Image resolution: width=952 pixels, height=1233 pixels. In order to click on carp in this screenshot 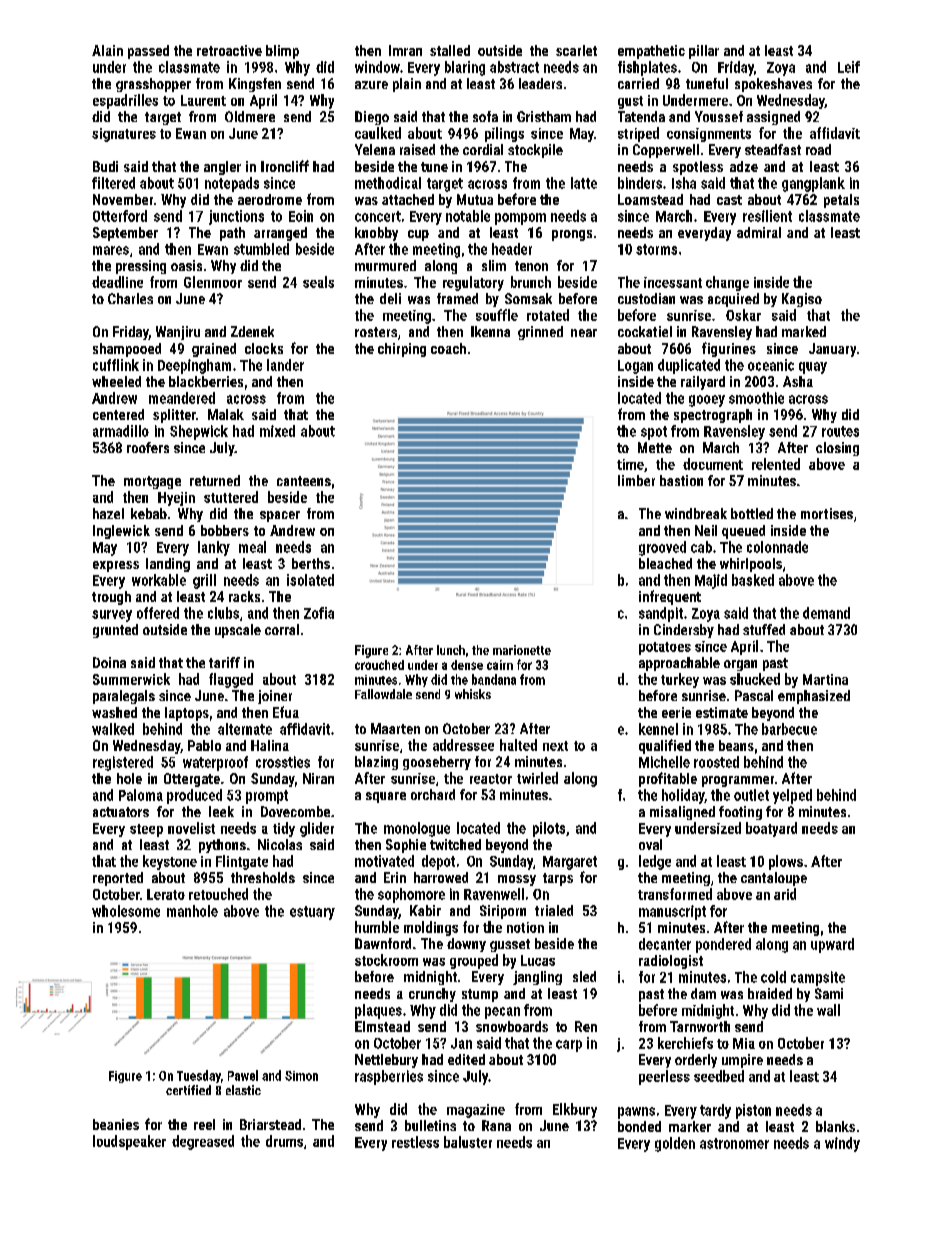, I will do `click(569, 1046)`.
